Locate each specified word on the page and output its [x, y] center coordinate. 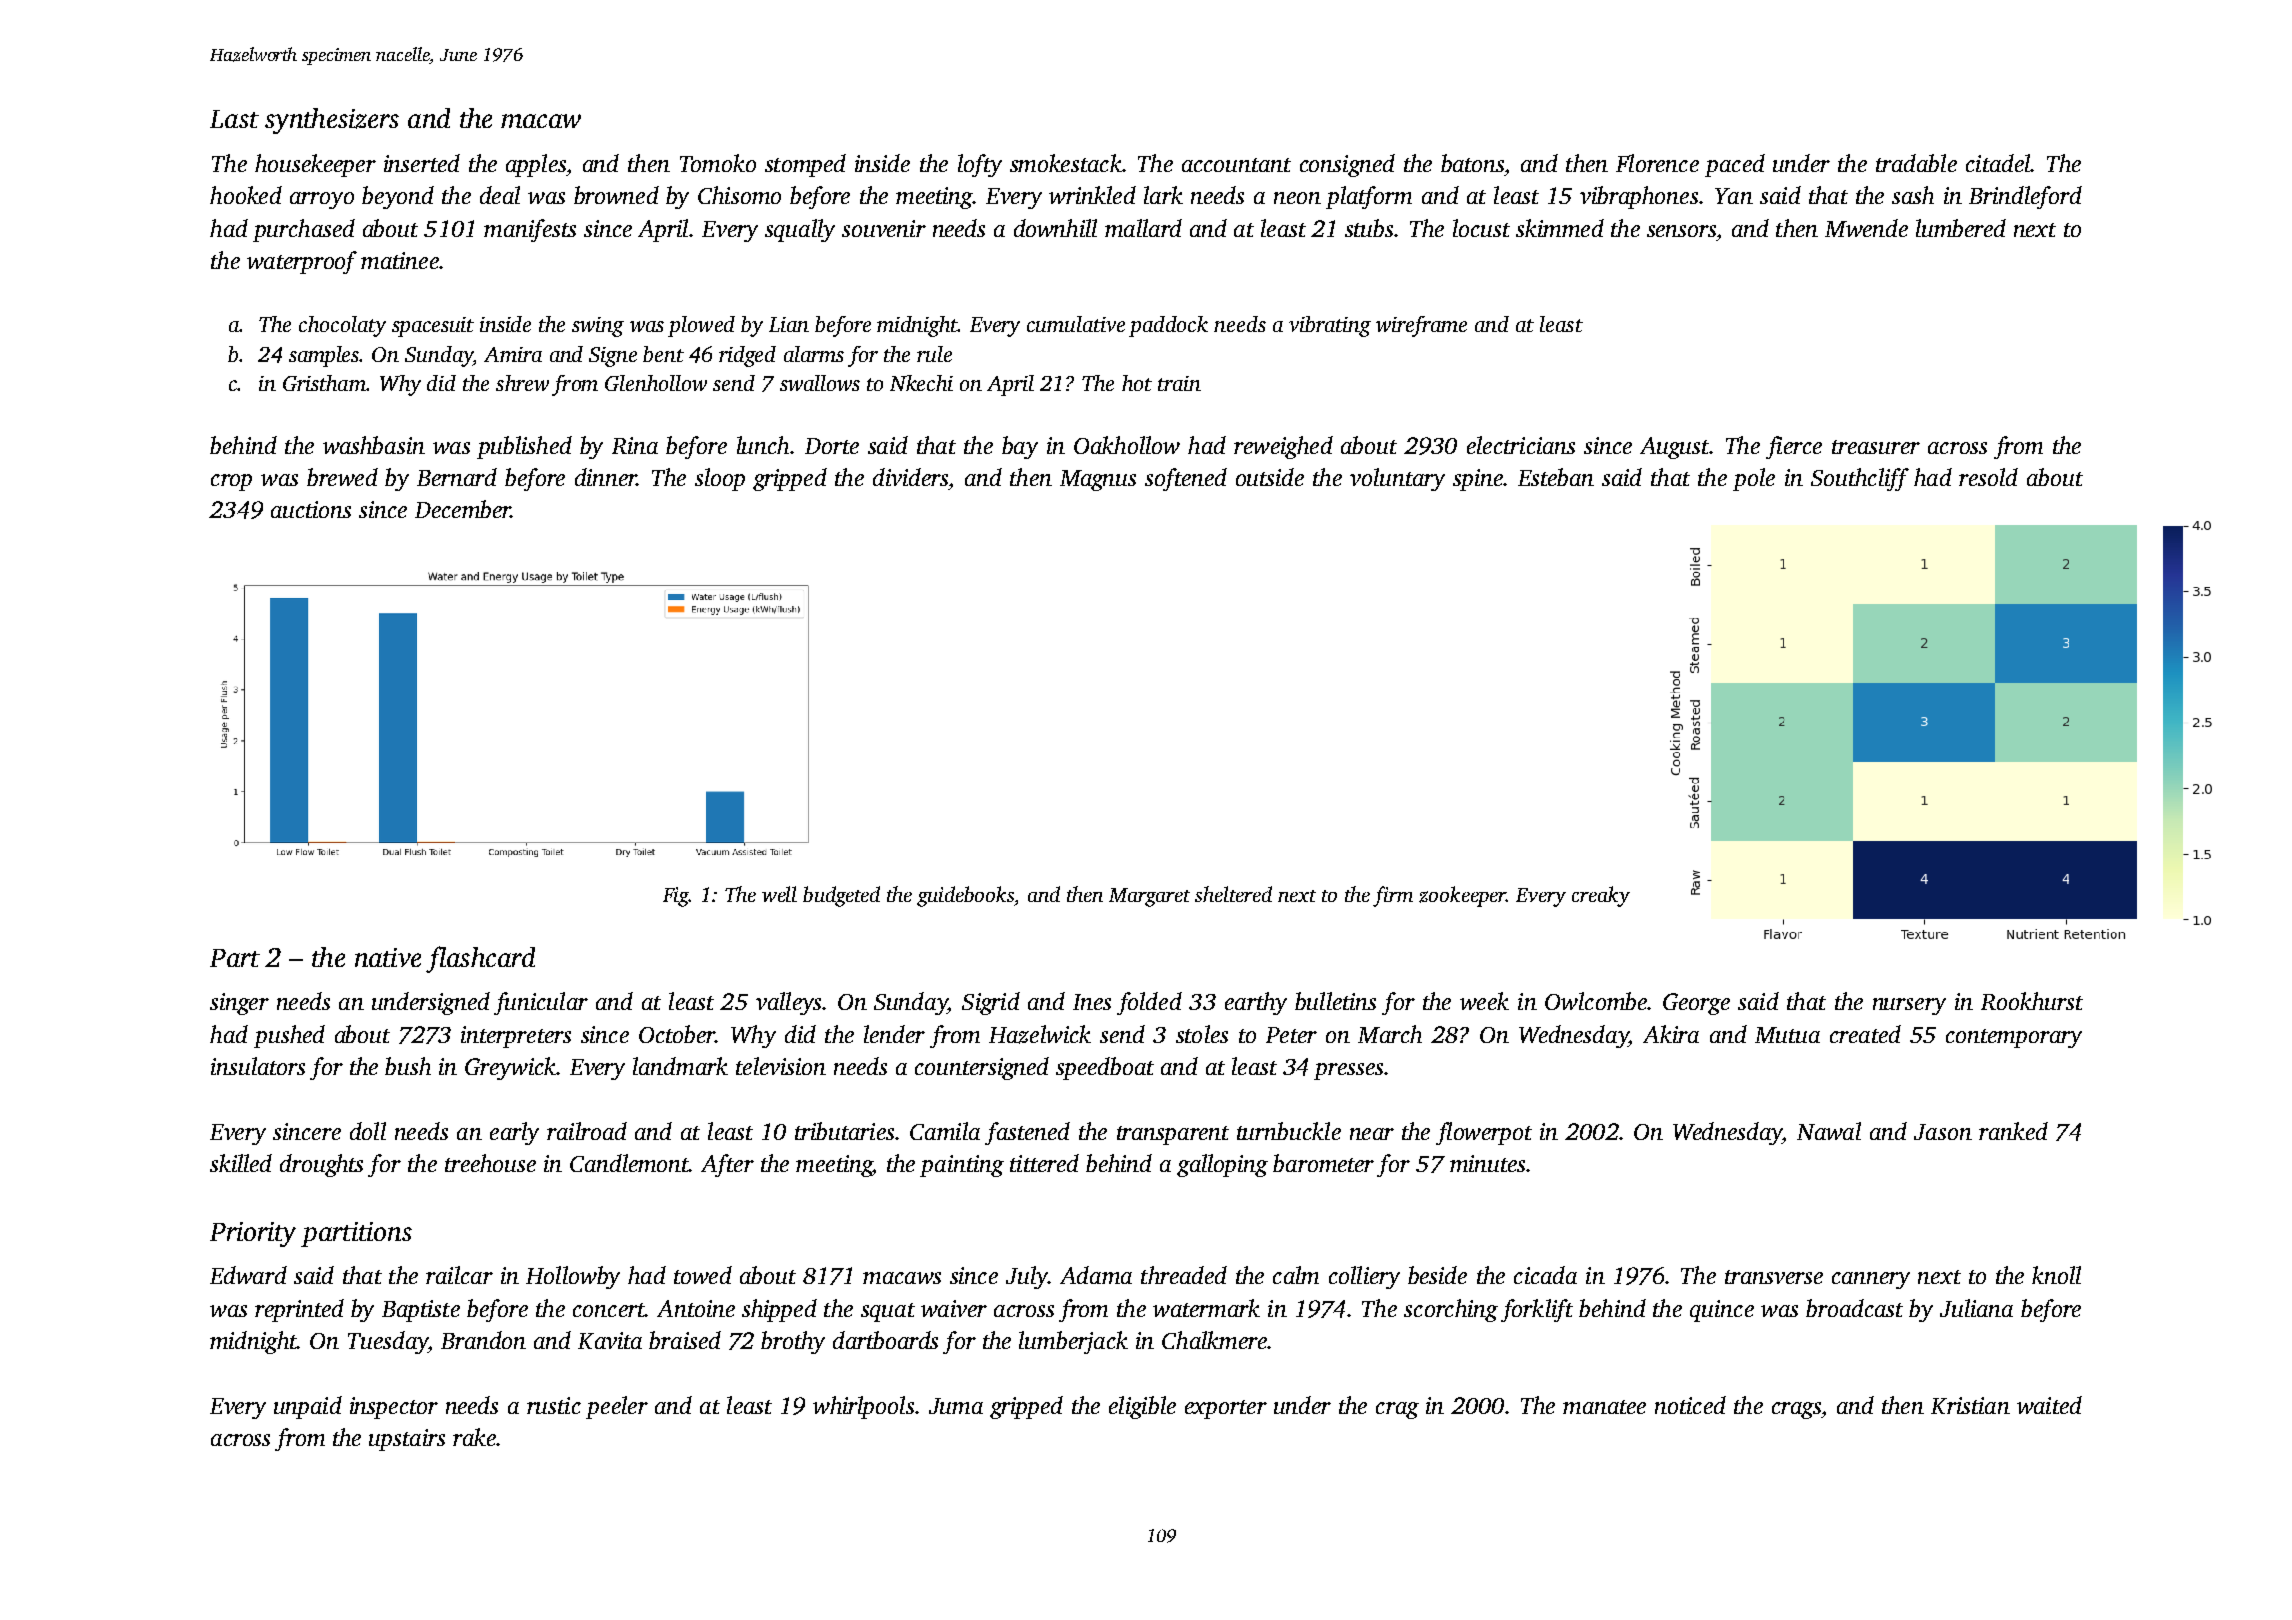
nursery [1909, 1006]
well [779, 894]
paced [1735, 165]
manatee [1604, 1407]
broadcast [1854, 1308]
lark [1163, 195]
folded [1149, 1003]
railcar [459, 1275]
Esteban [1556, 477]
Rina [635, 445]
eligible [1142, 1407]
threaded [1184, 1275]
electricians [1521, 445]
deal [500, 195]
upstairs [407, 1440]
